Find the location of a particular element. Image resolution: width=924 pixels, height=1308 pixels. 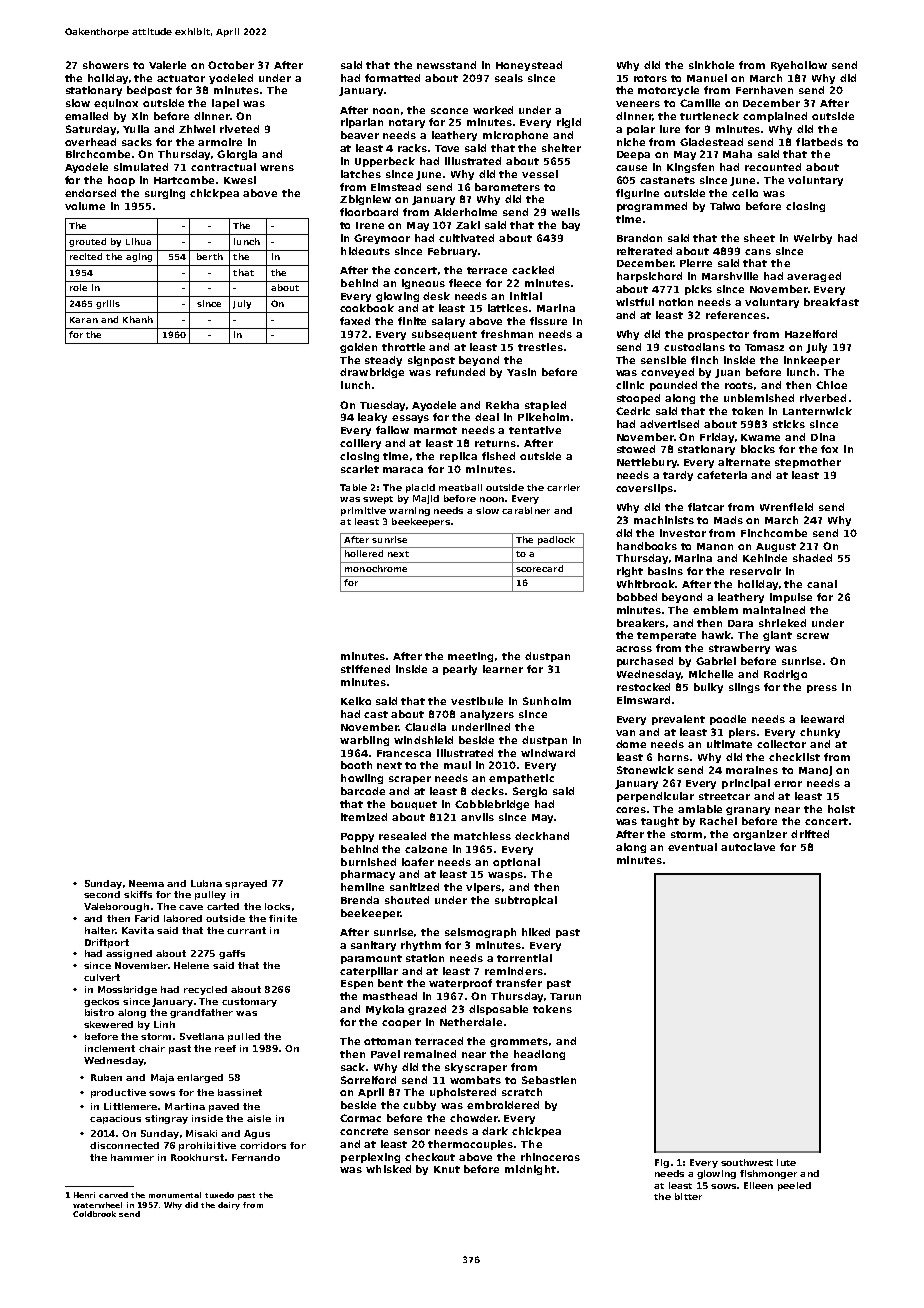

autoclave is located at coordinates (748, 847).
